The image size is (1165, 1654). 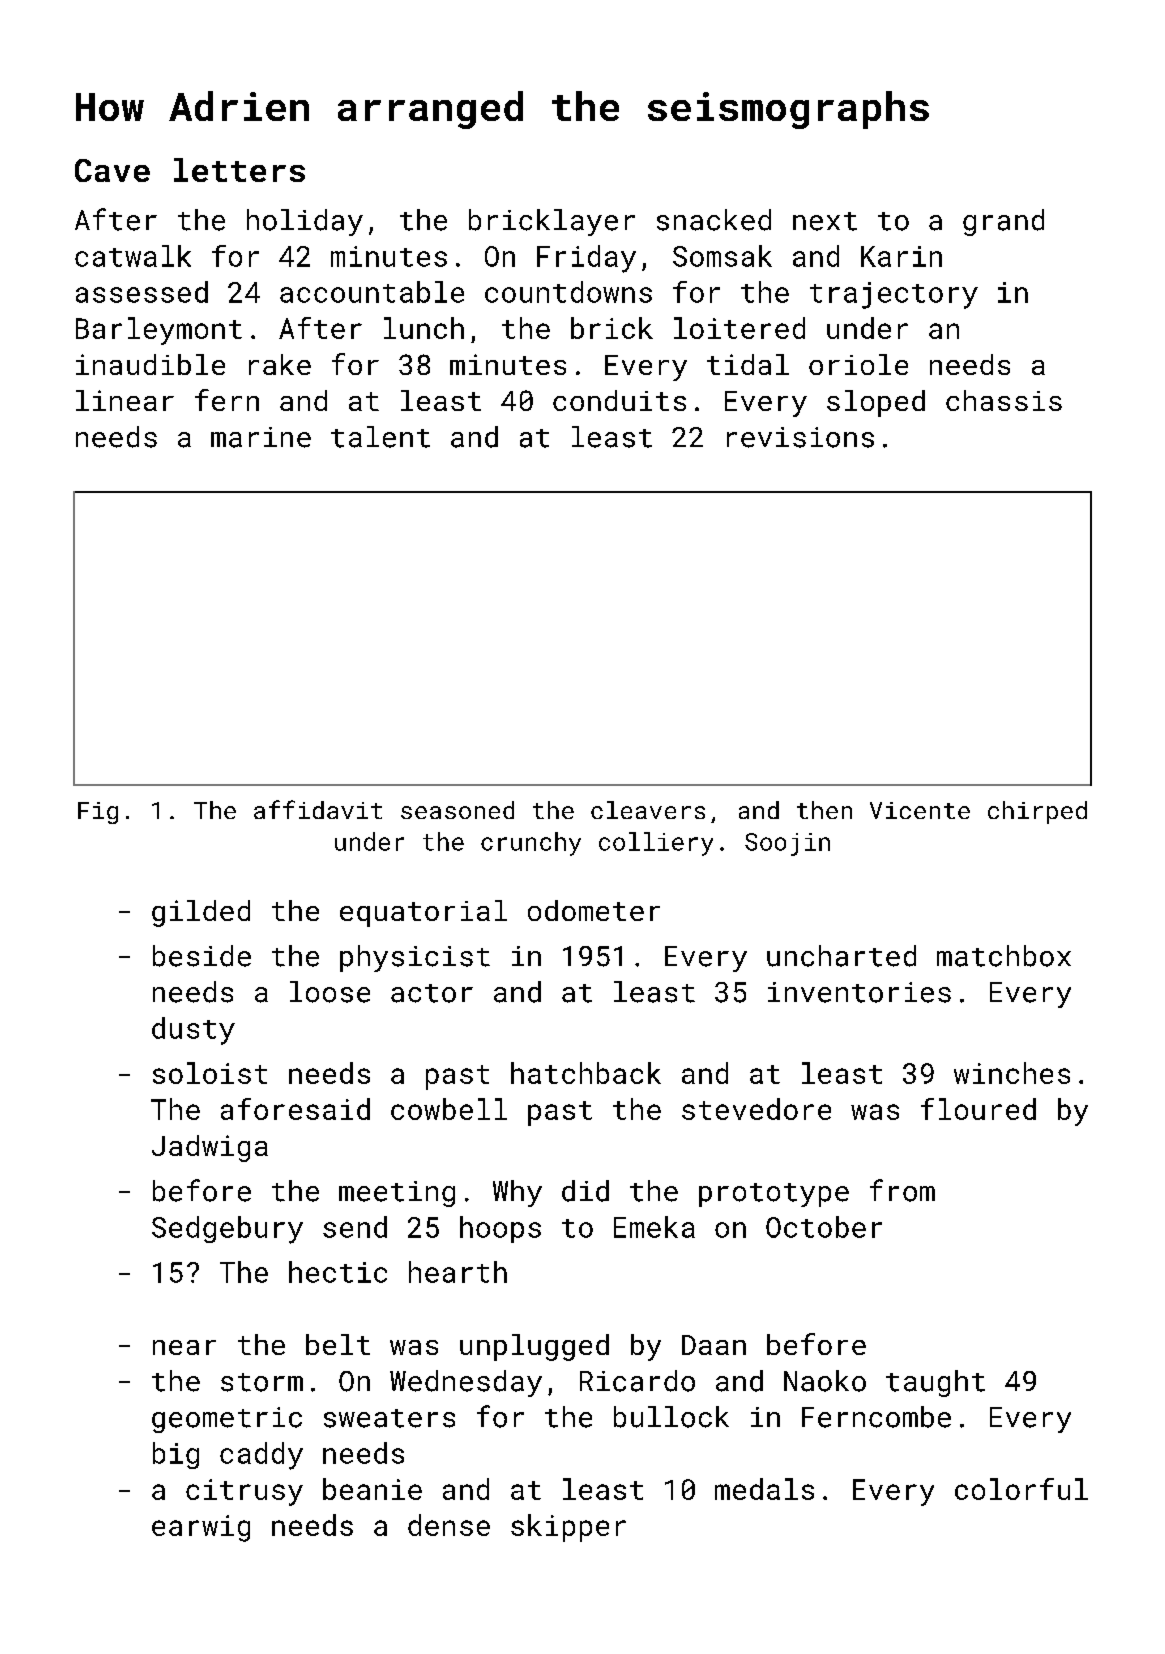 What do you see at coordinates (1003, 222) in the image?
I see `grand` at bounding box center [1003, 222].
